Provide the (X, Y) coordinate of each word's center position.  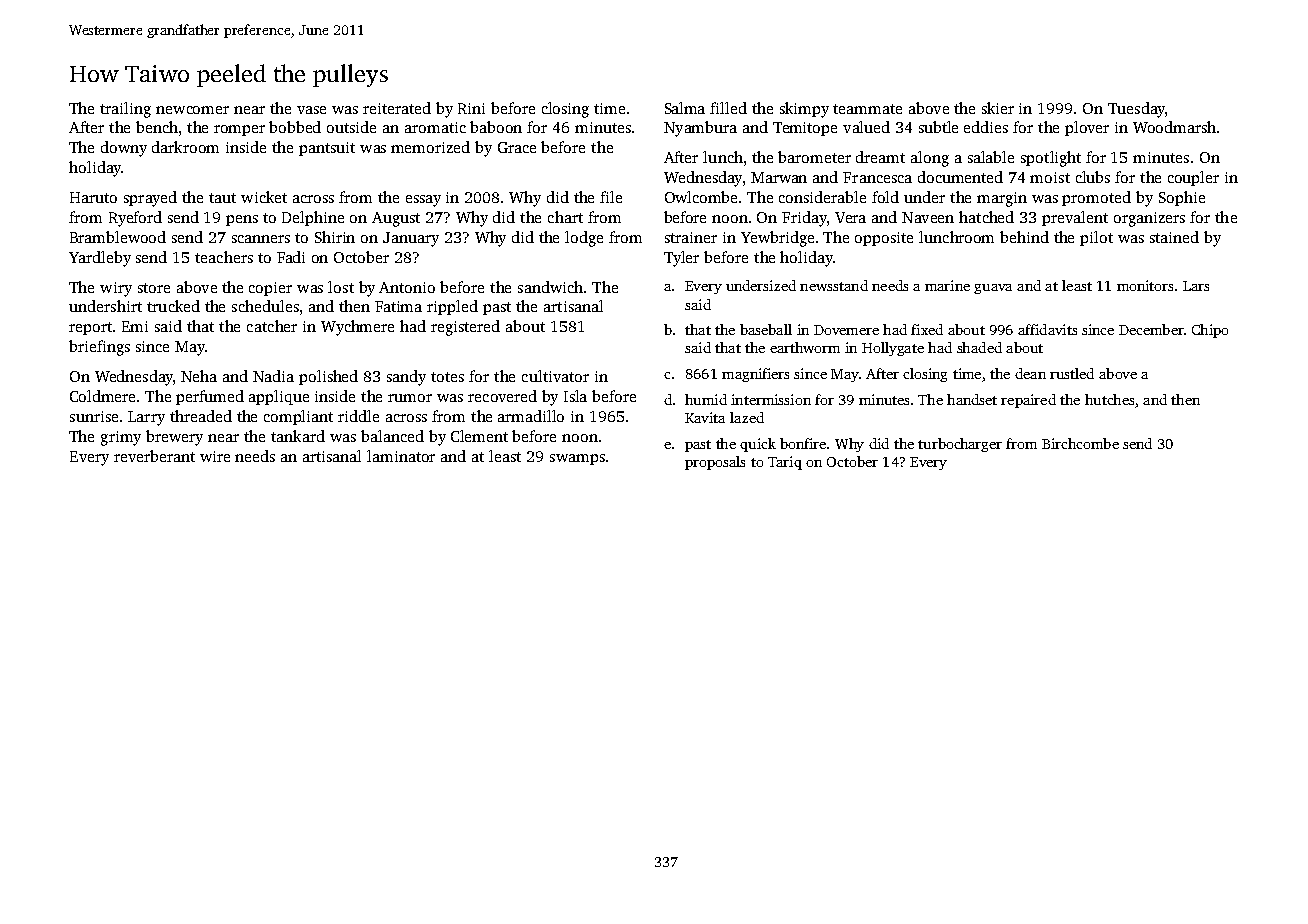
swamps (577, 459)
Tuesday (1136, 110)
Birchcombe (1080, 443)
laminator (401, 456)
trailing (125, 110)
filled (728, 108)
